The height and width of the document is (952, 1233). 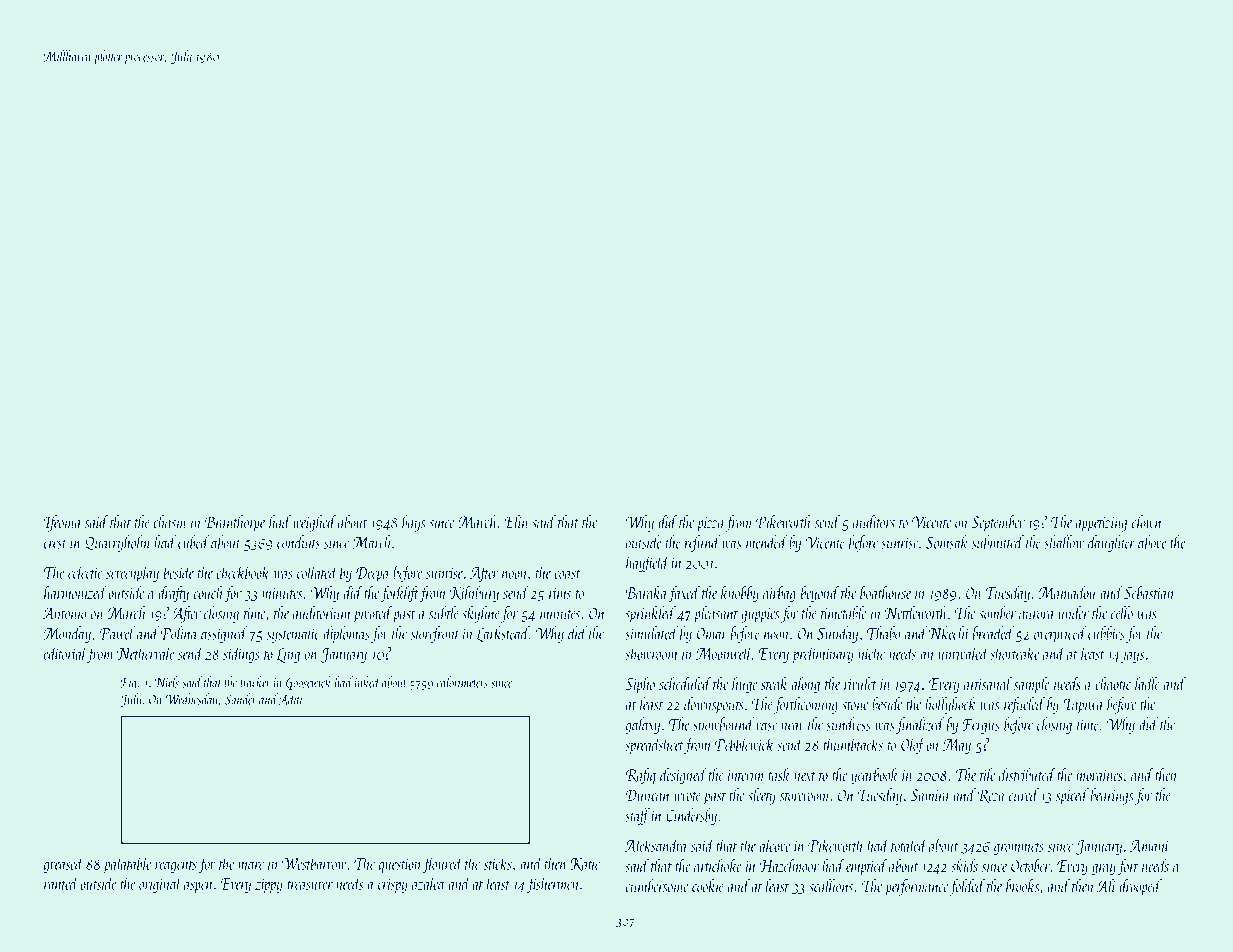 I want to click on Wednesday, so click(x=191, y=700).
